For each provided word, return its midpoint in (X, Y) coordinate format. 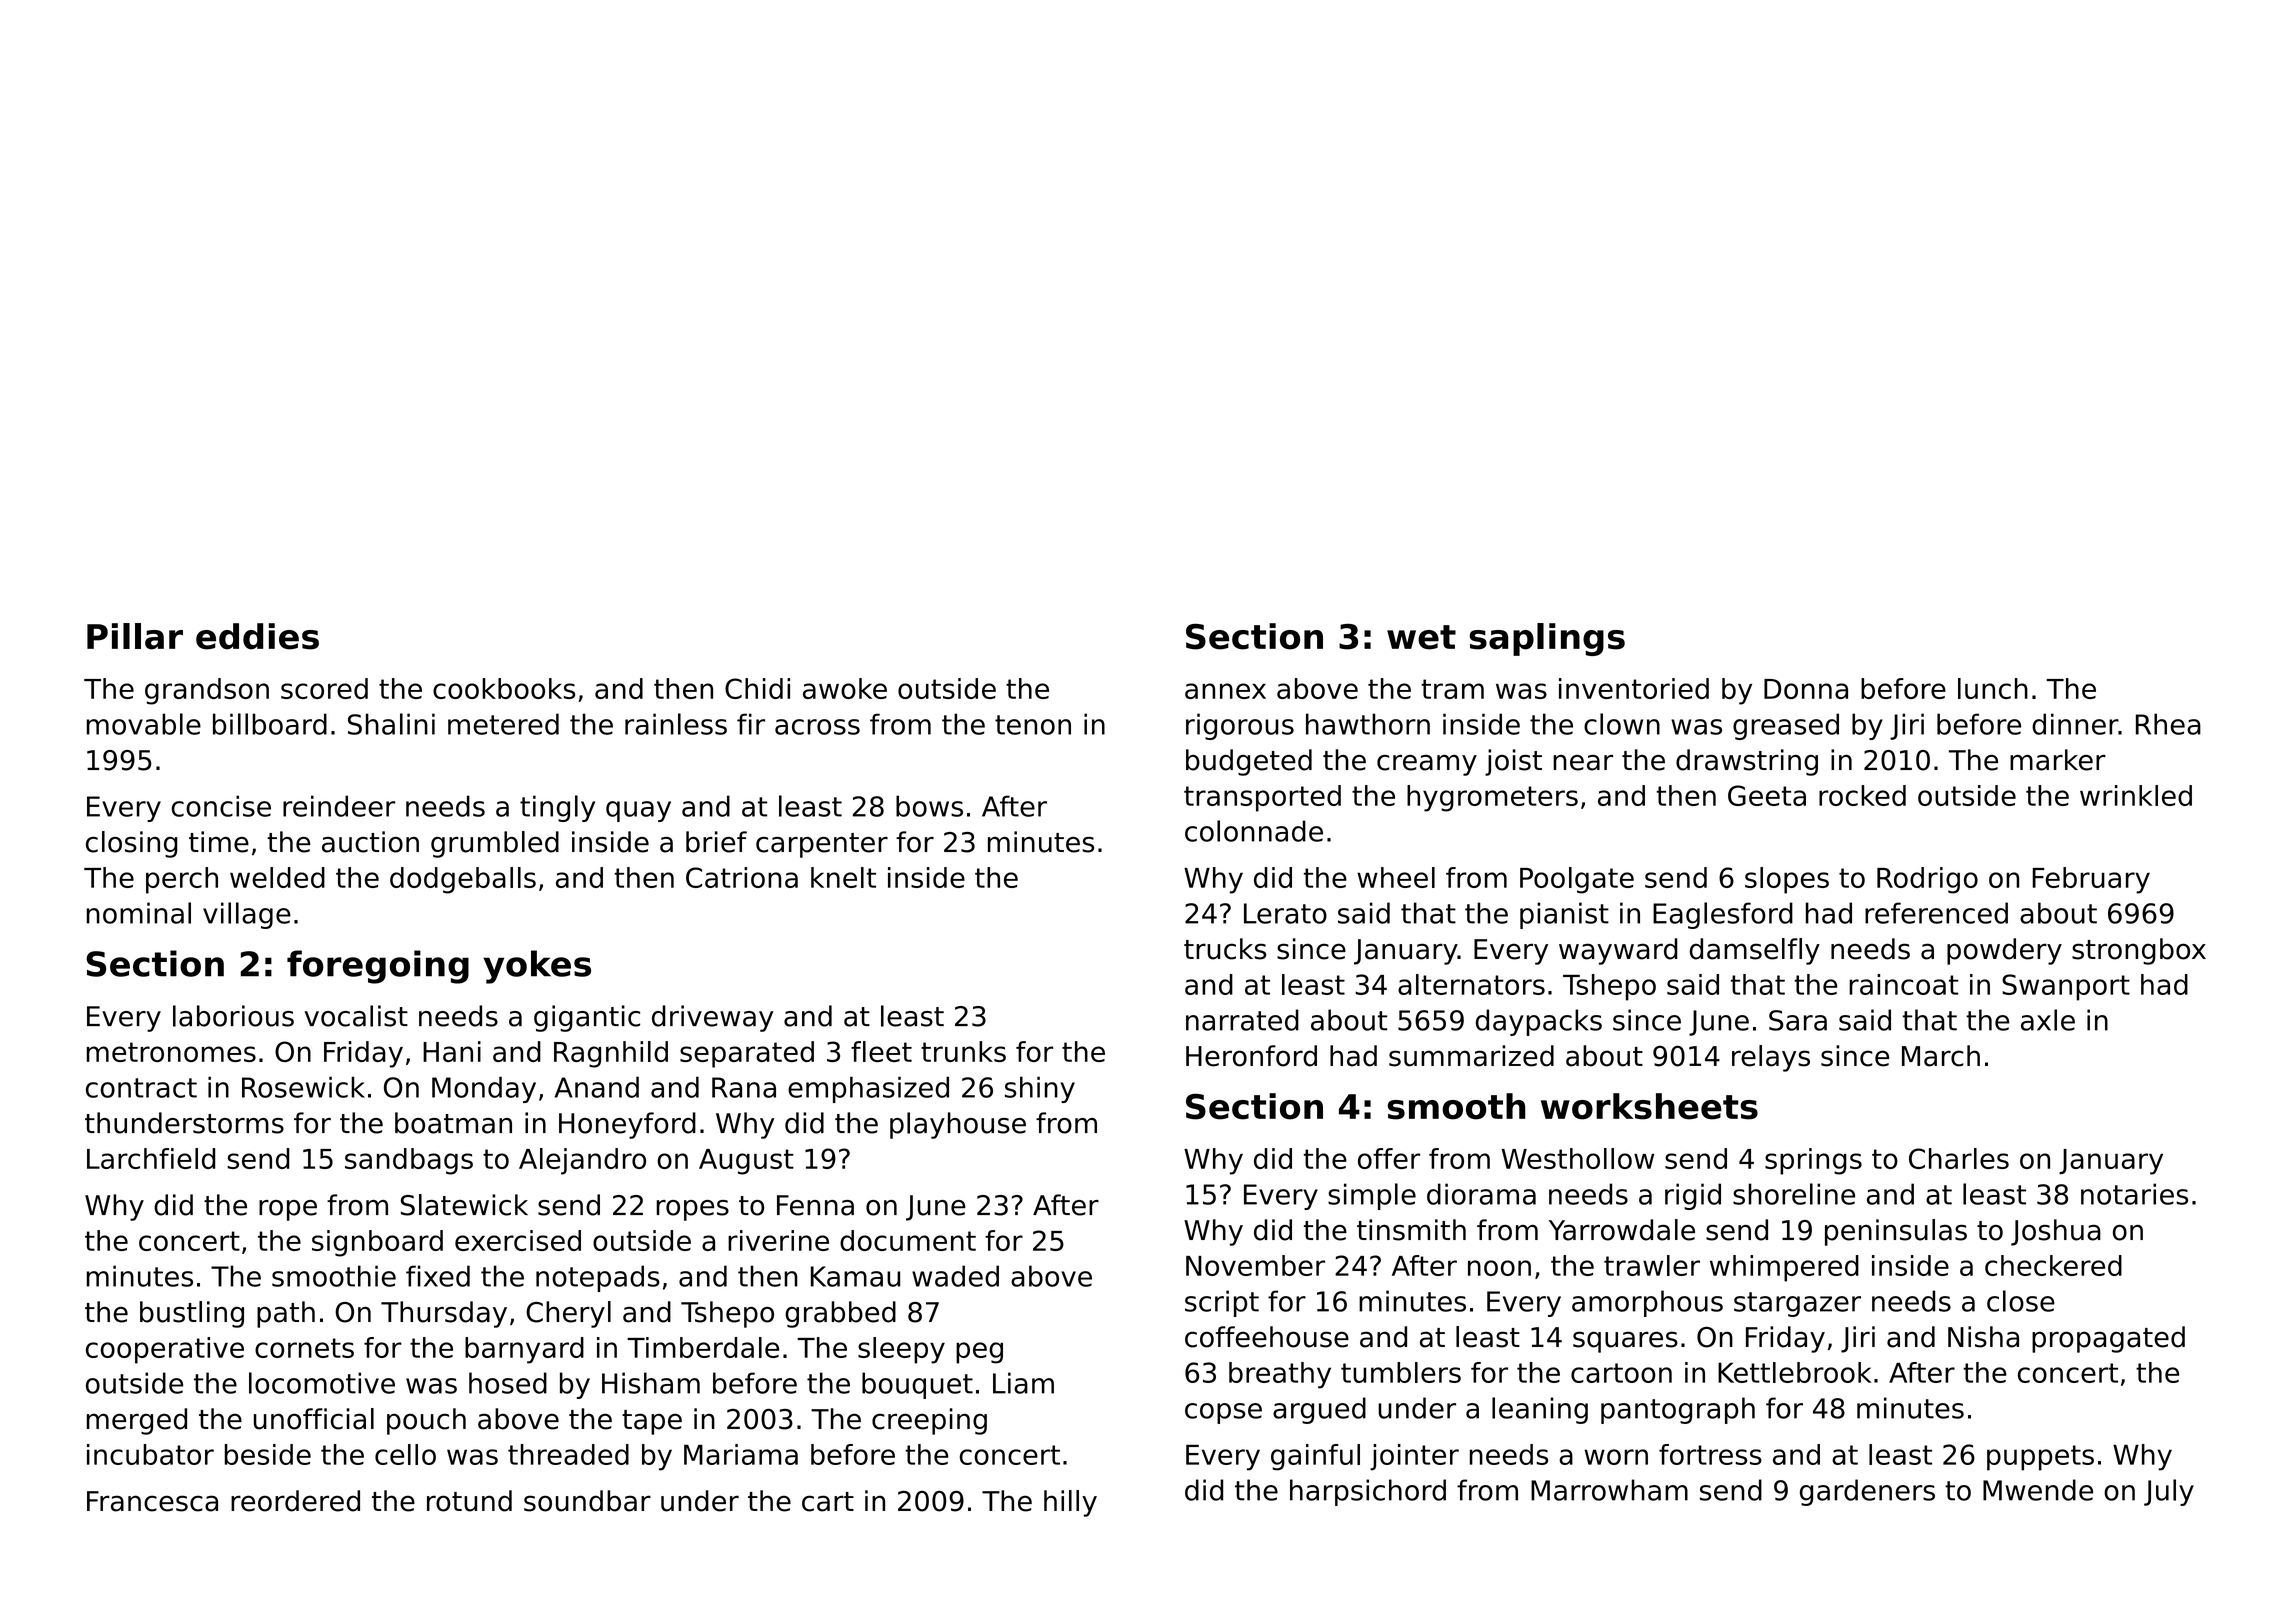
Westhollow (1578, 1158)
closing (131, 844)
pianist (1564, 915)
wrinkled (2136, 795)
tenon (1033, 725)
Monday (484, 1089)
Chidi (757, 688)
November (1255, 1265)
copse (1223, 1413)
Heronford (1251, 1056)
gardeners (1867, 1492)
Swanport (2066, 987)
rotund (469, 1501)
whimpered (1784, 1268)
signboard (377, 1243)
